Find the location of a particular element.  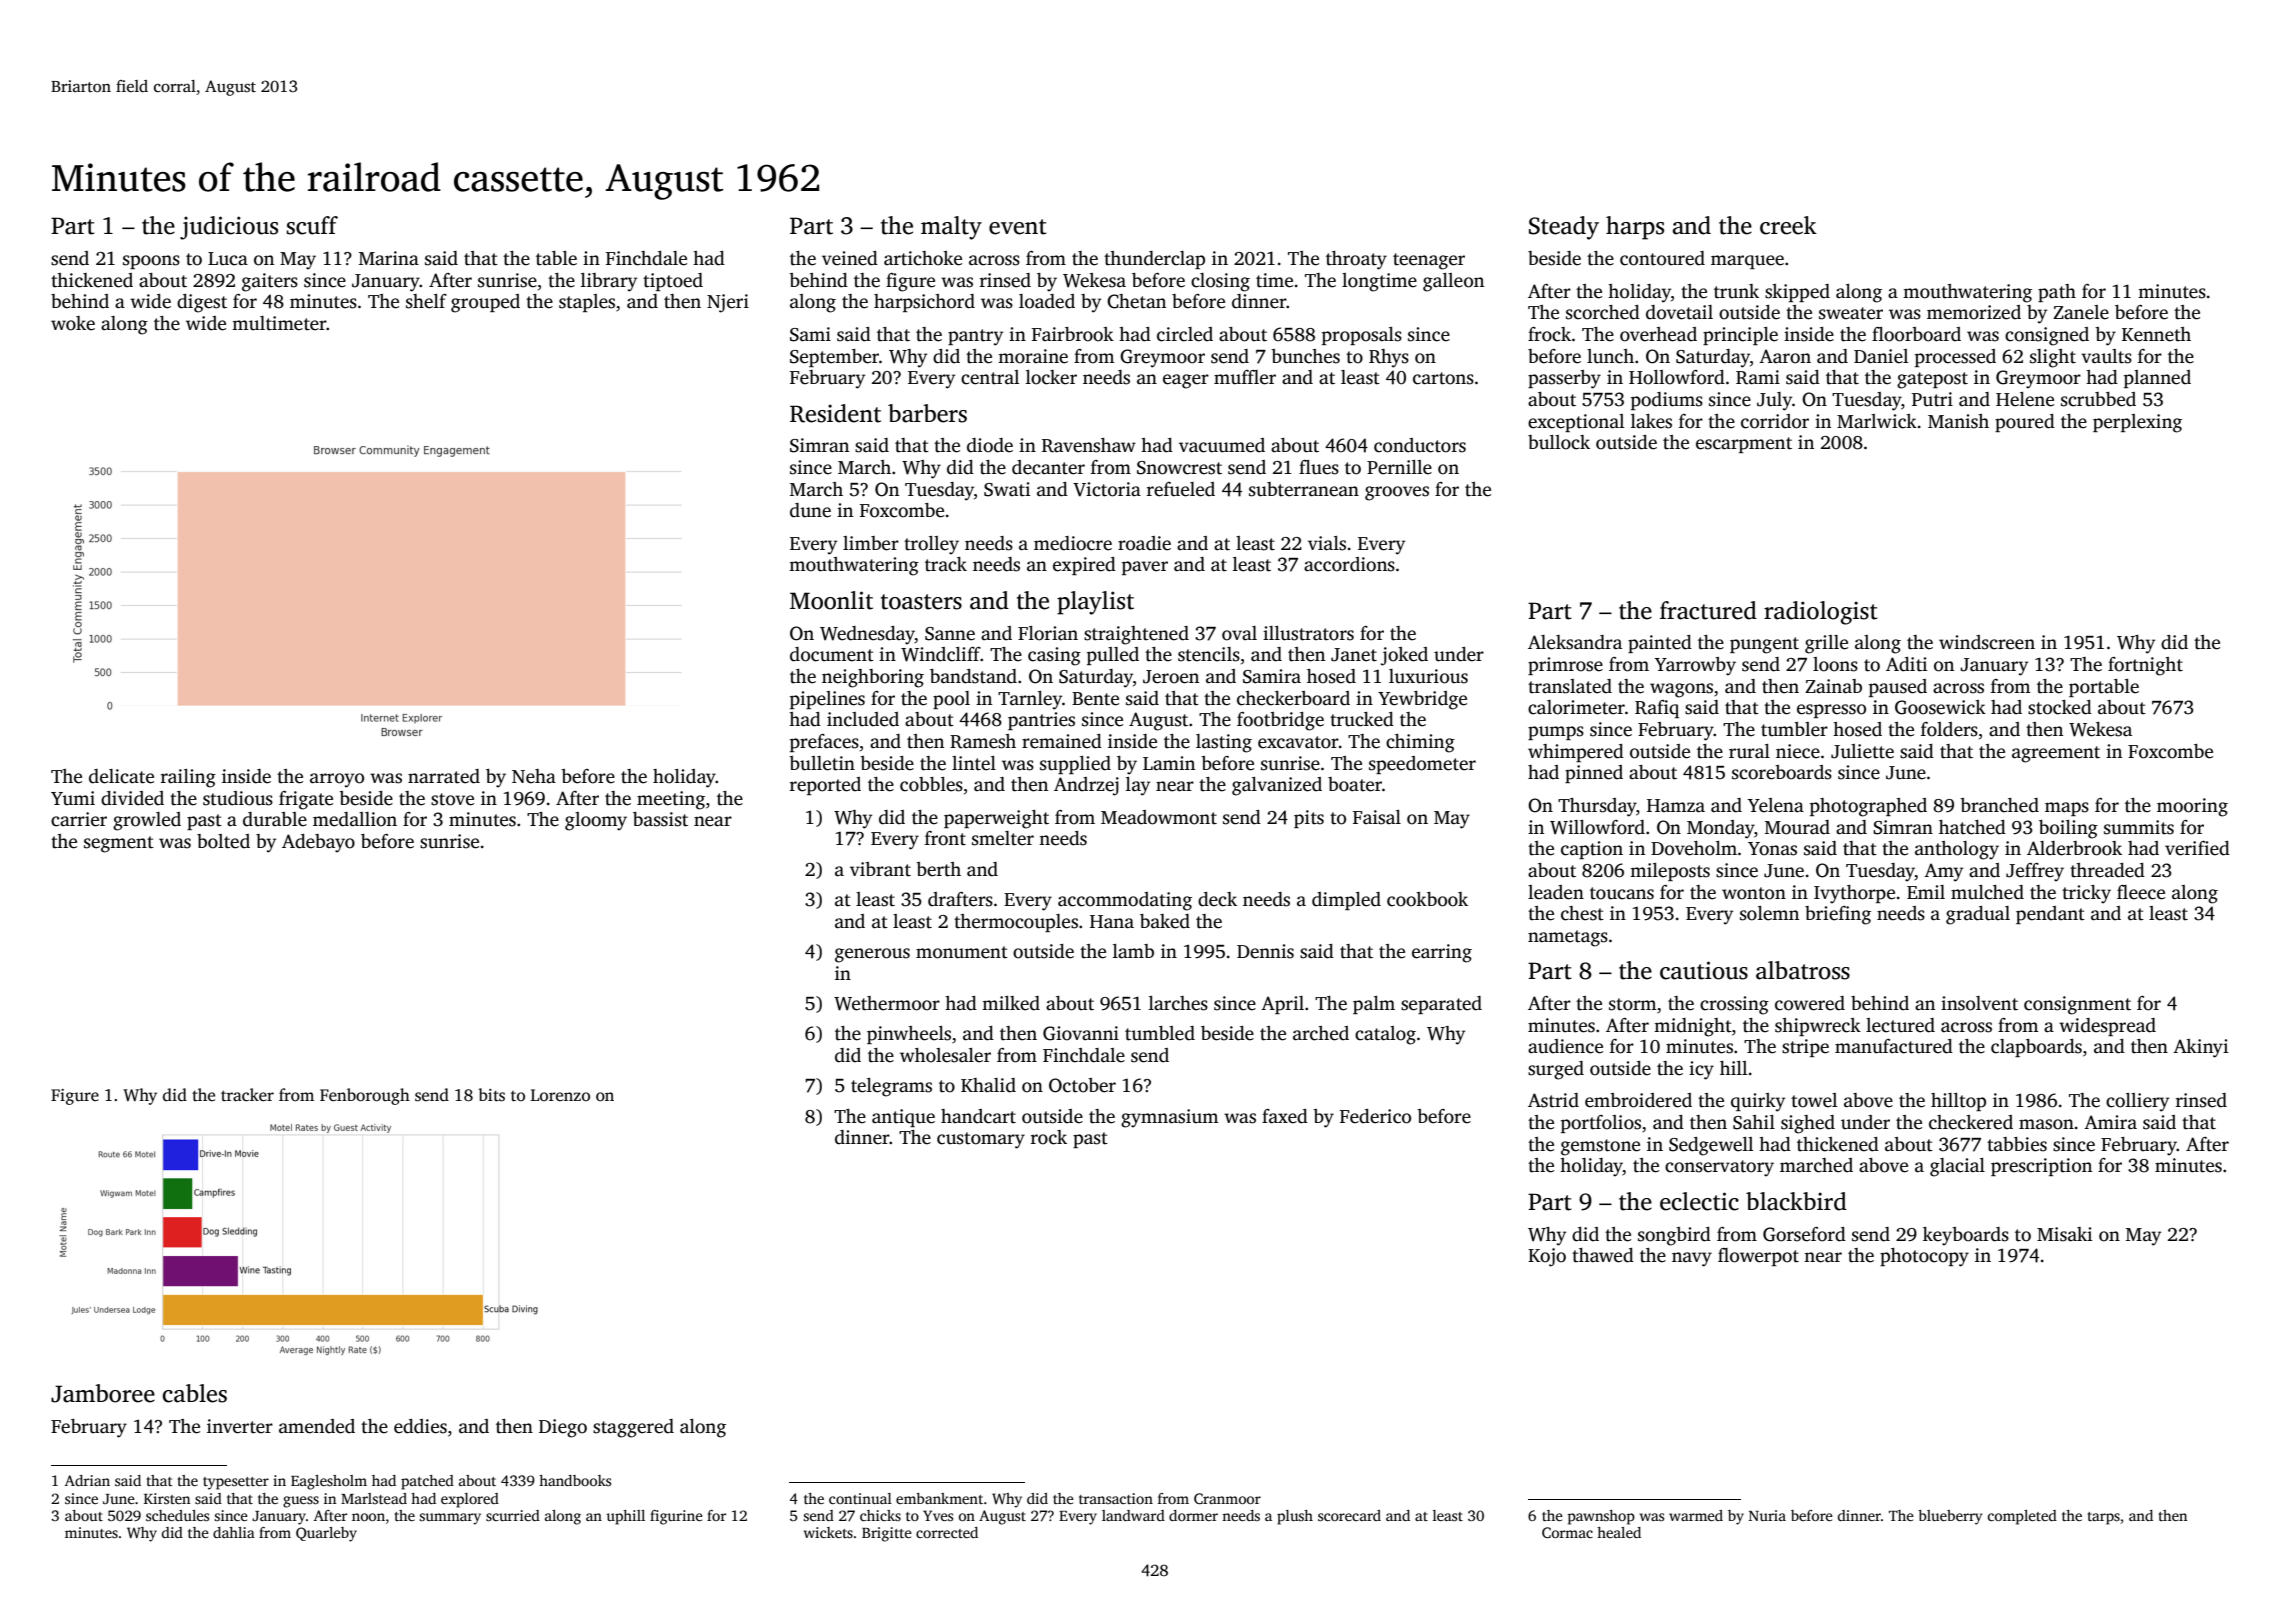

colliery is located at coordinates (2137, 1102).
